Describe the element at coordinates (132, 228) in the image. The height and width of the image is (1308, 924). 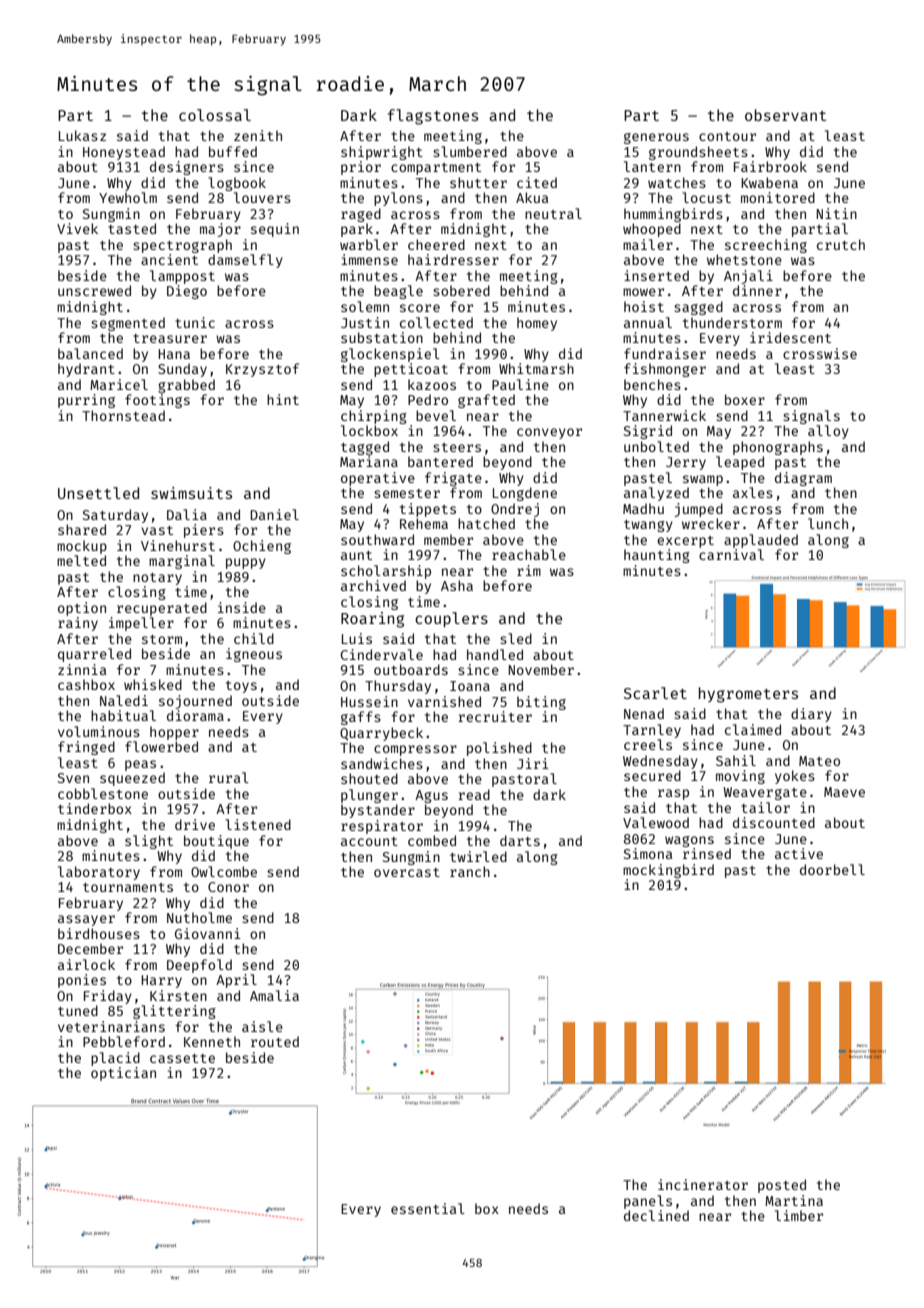
I see `tasted` at that location.
